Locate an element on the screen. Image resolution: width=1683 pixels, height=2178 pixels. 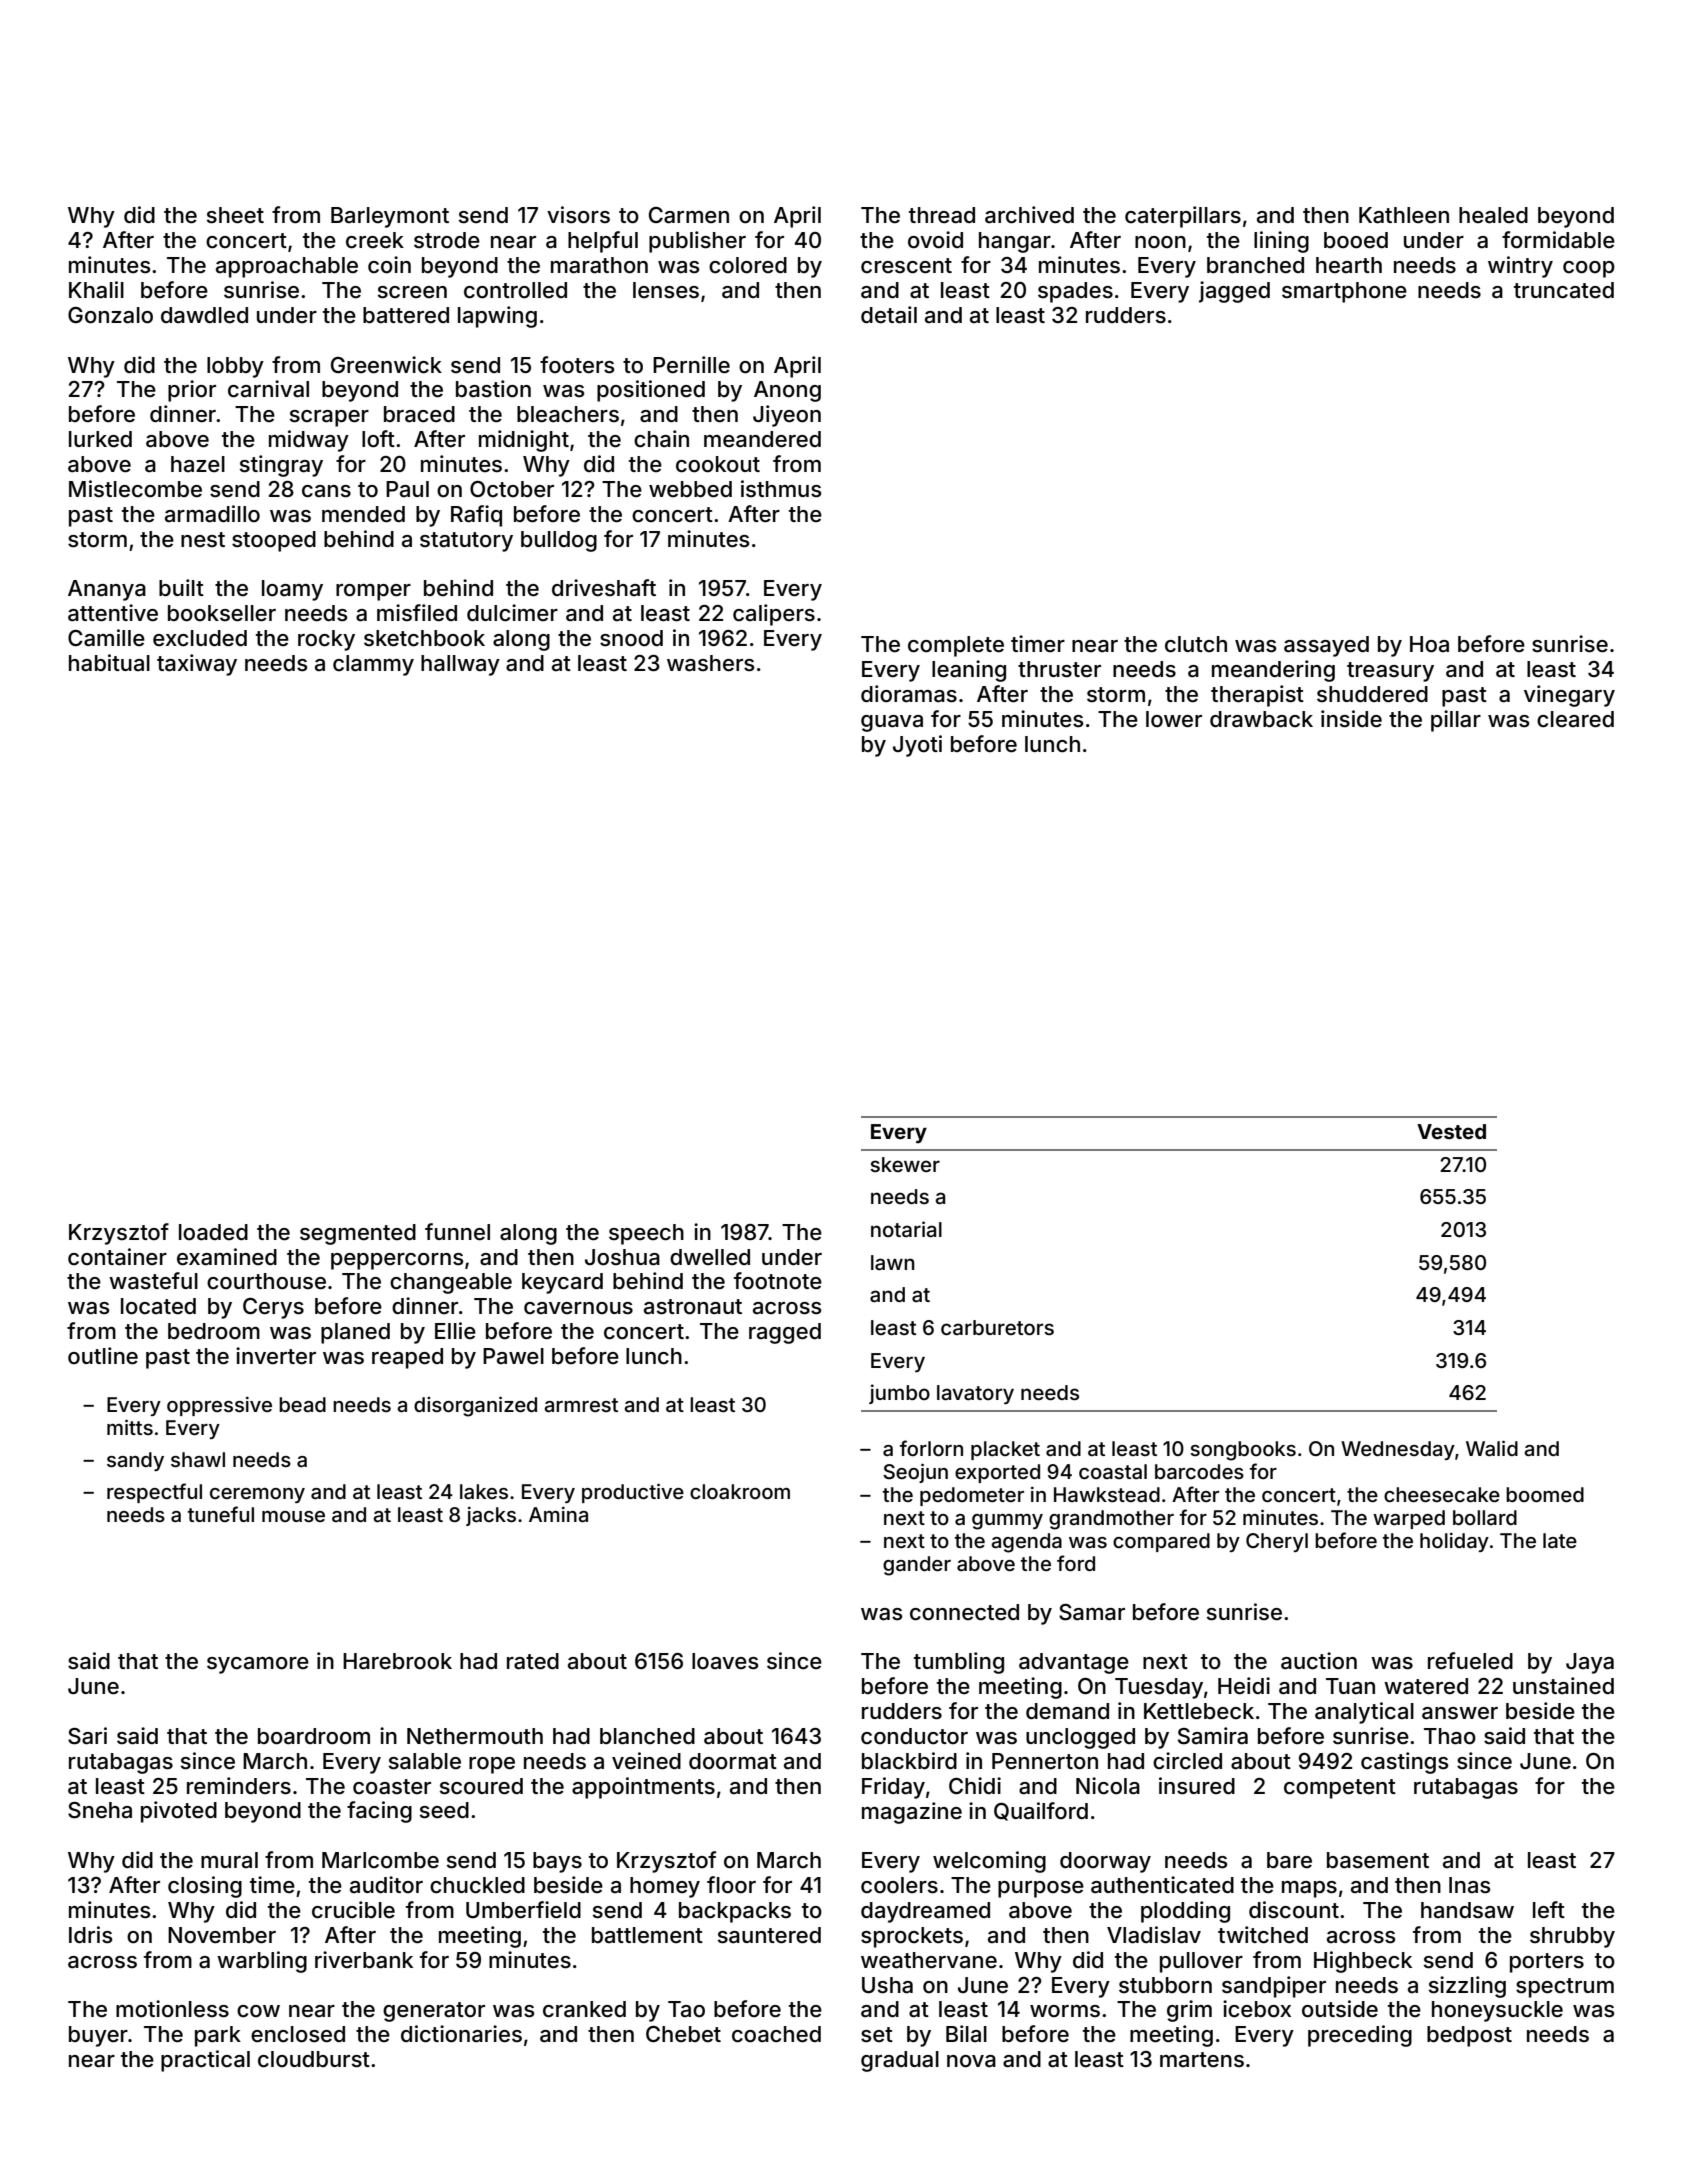
shawl is located at coordinates (198, 1459).
